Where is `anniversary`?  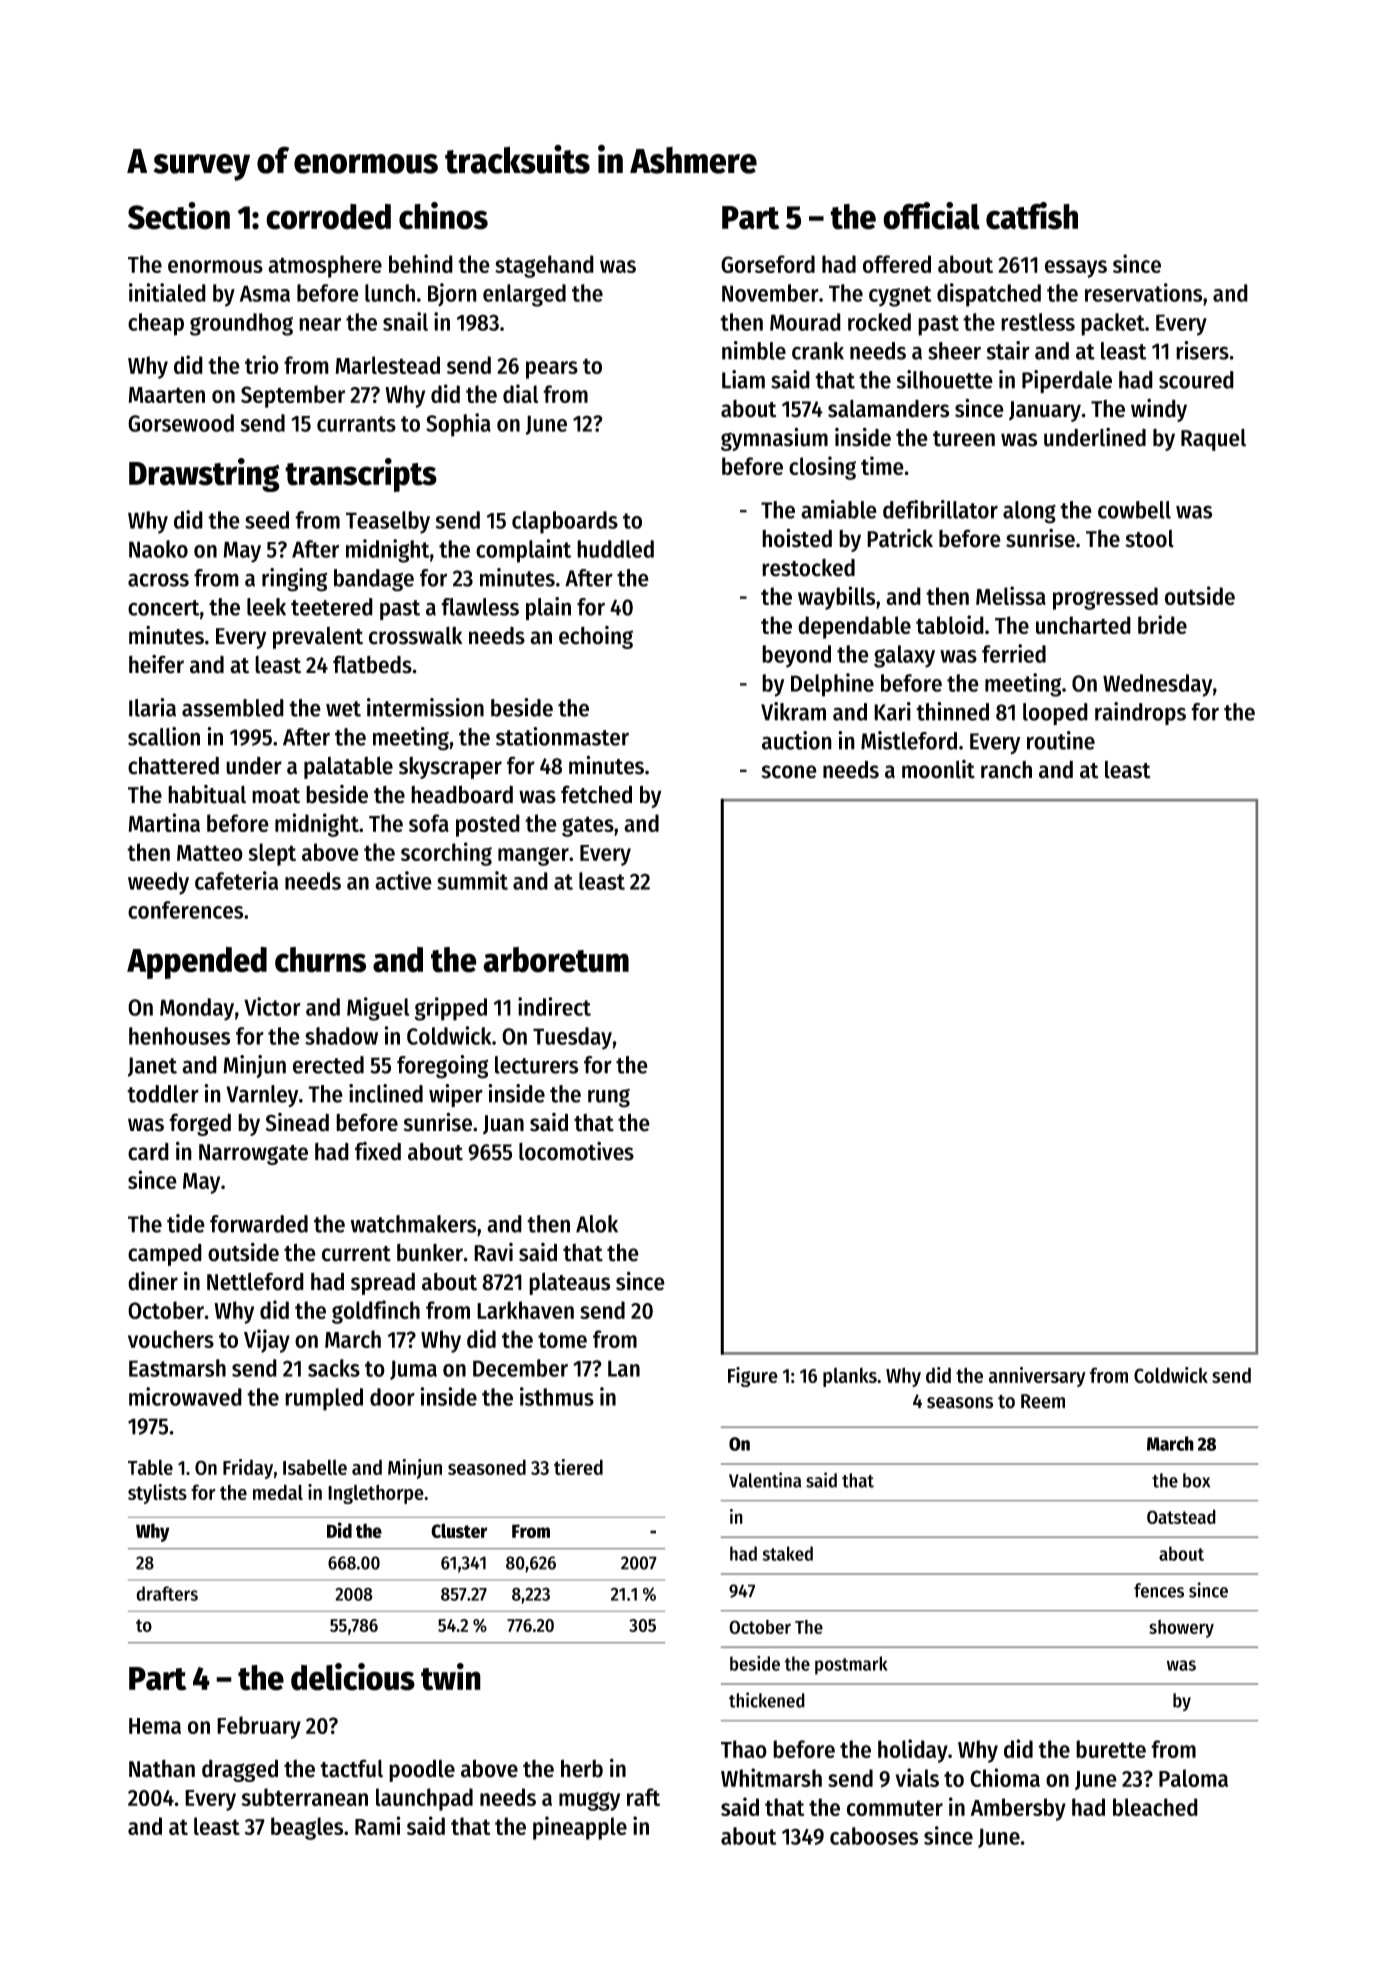
anniversary is located at coordinates (1037, 1377).
